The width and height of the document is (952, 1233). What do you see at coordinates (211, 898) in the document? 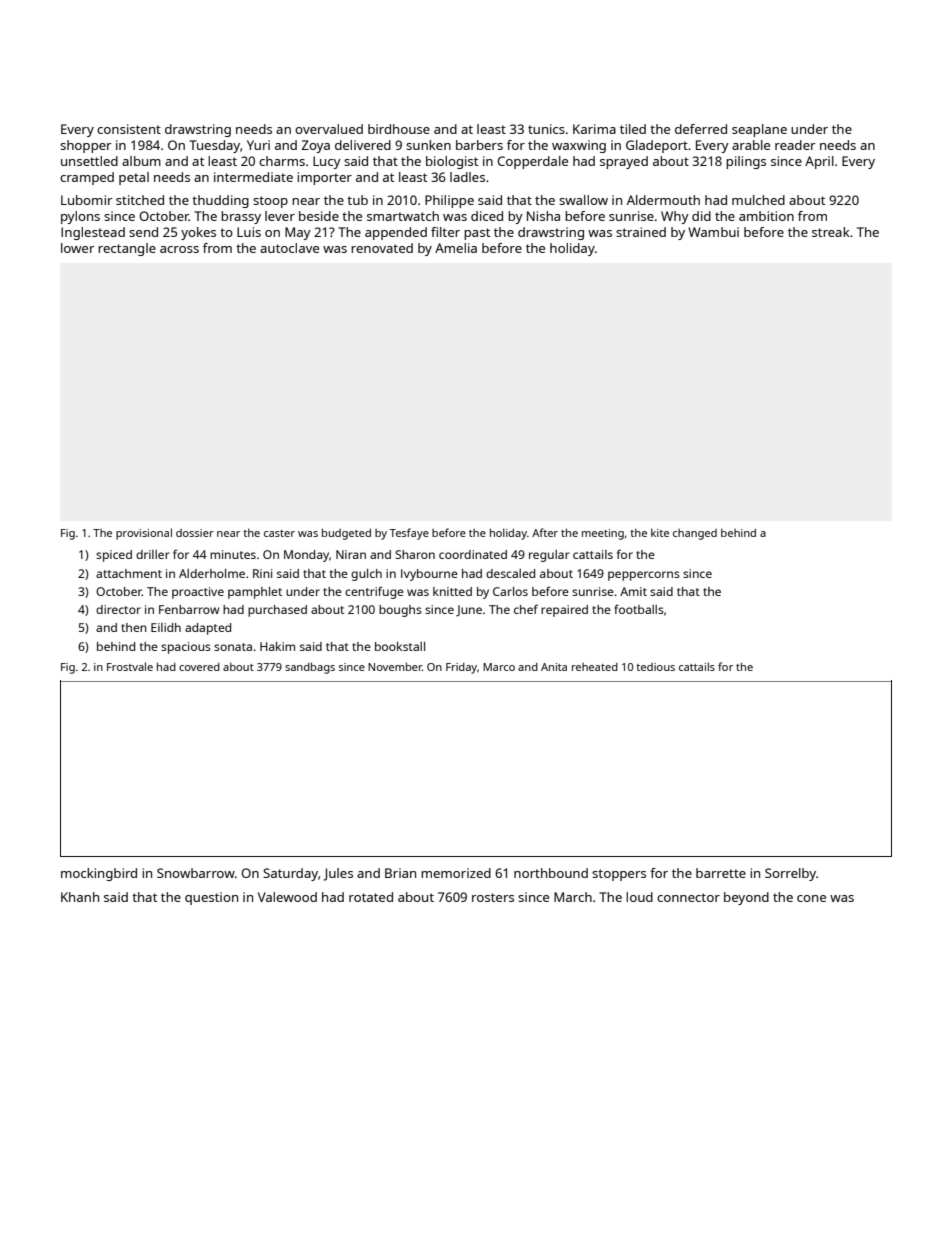
I see `question` at bounding box center [211, 898].
